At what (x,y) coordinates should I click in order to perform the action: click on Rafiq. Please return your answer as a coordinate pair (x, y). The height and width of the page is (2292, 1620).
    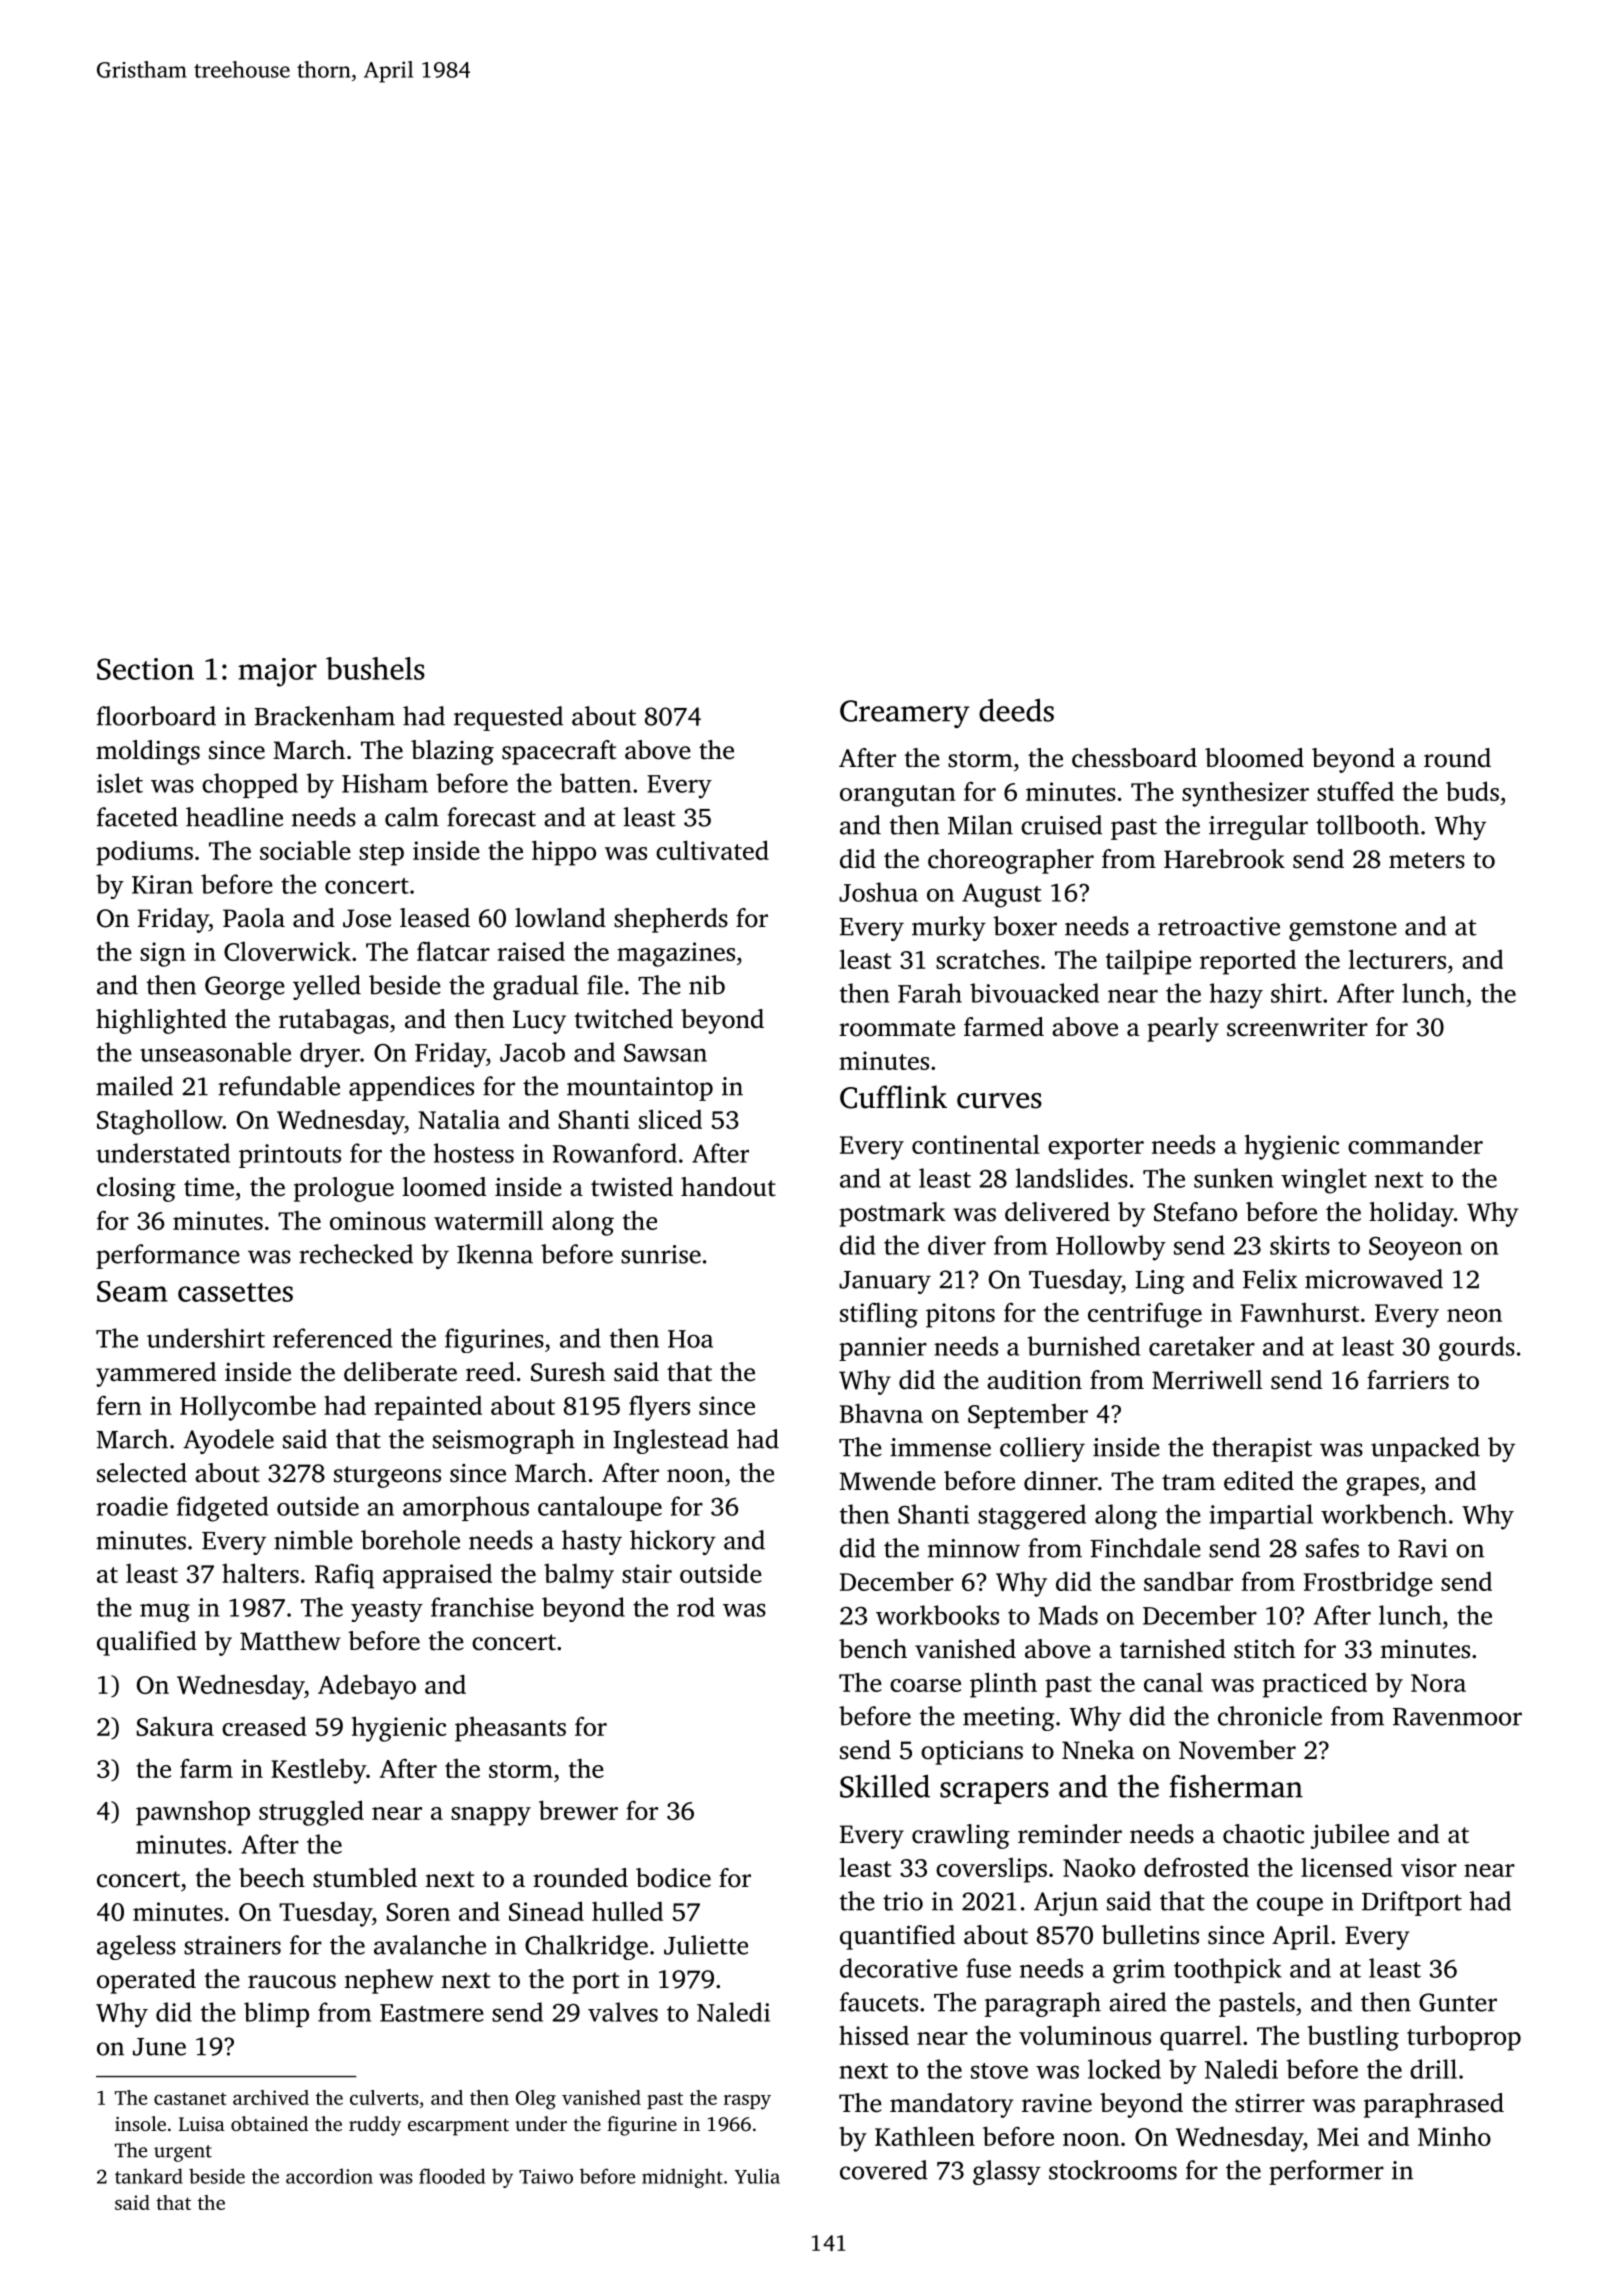
    Looking at the image, I should click on (344, 1576).
